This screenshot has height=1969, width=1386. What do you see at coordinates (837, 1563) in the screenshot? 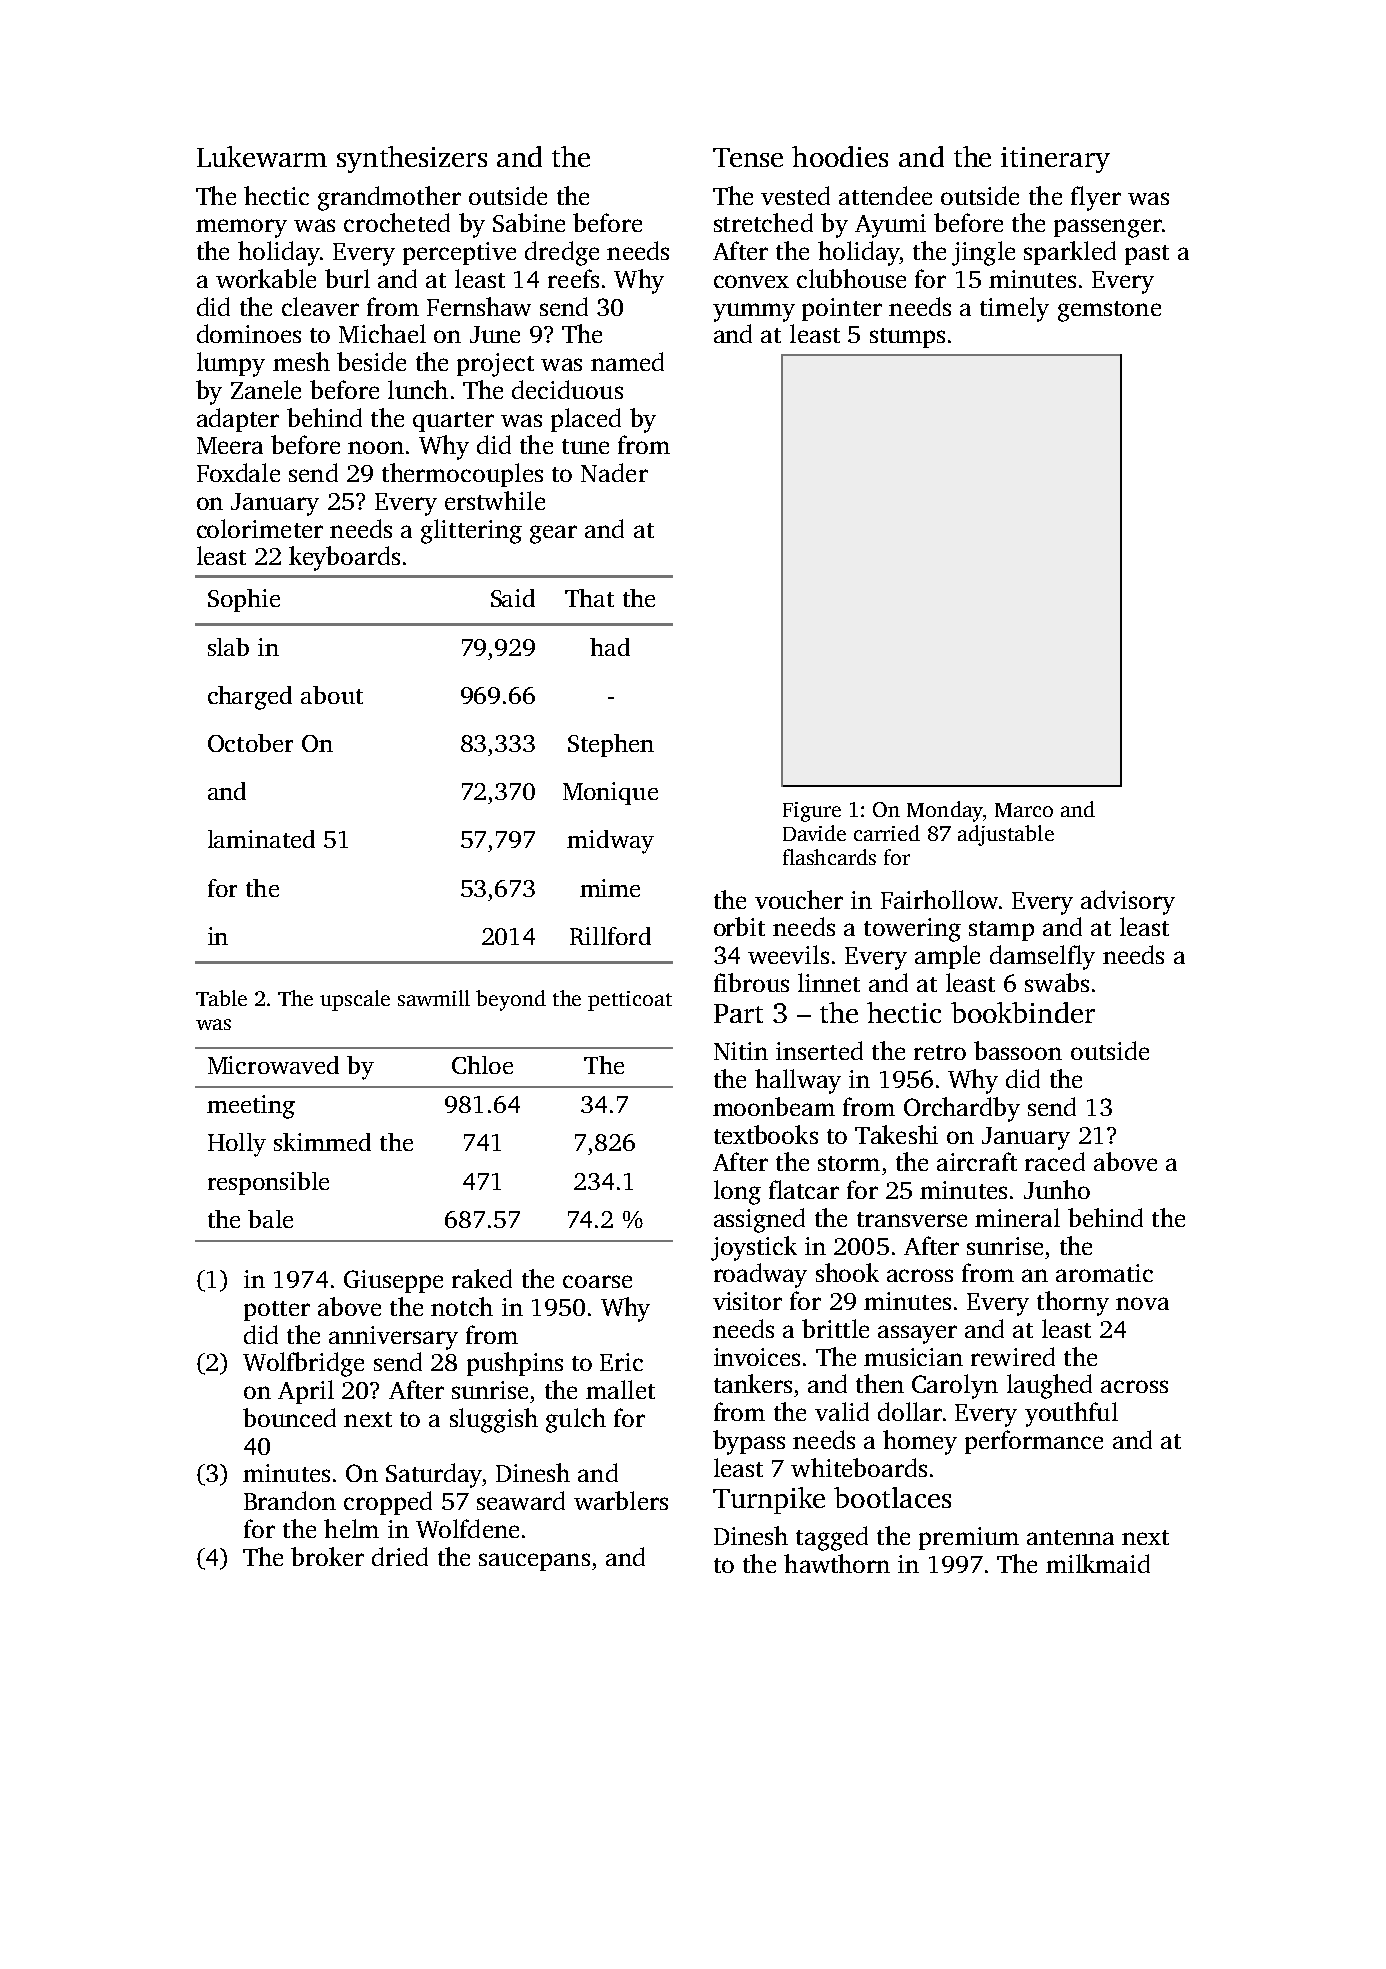
I see `hawthorn` at bounding box center [837, 1563].
